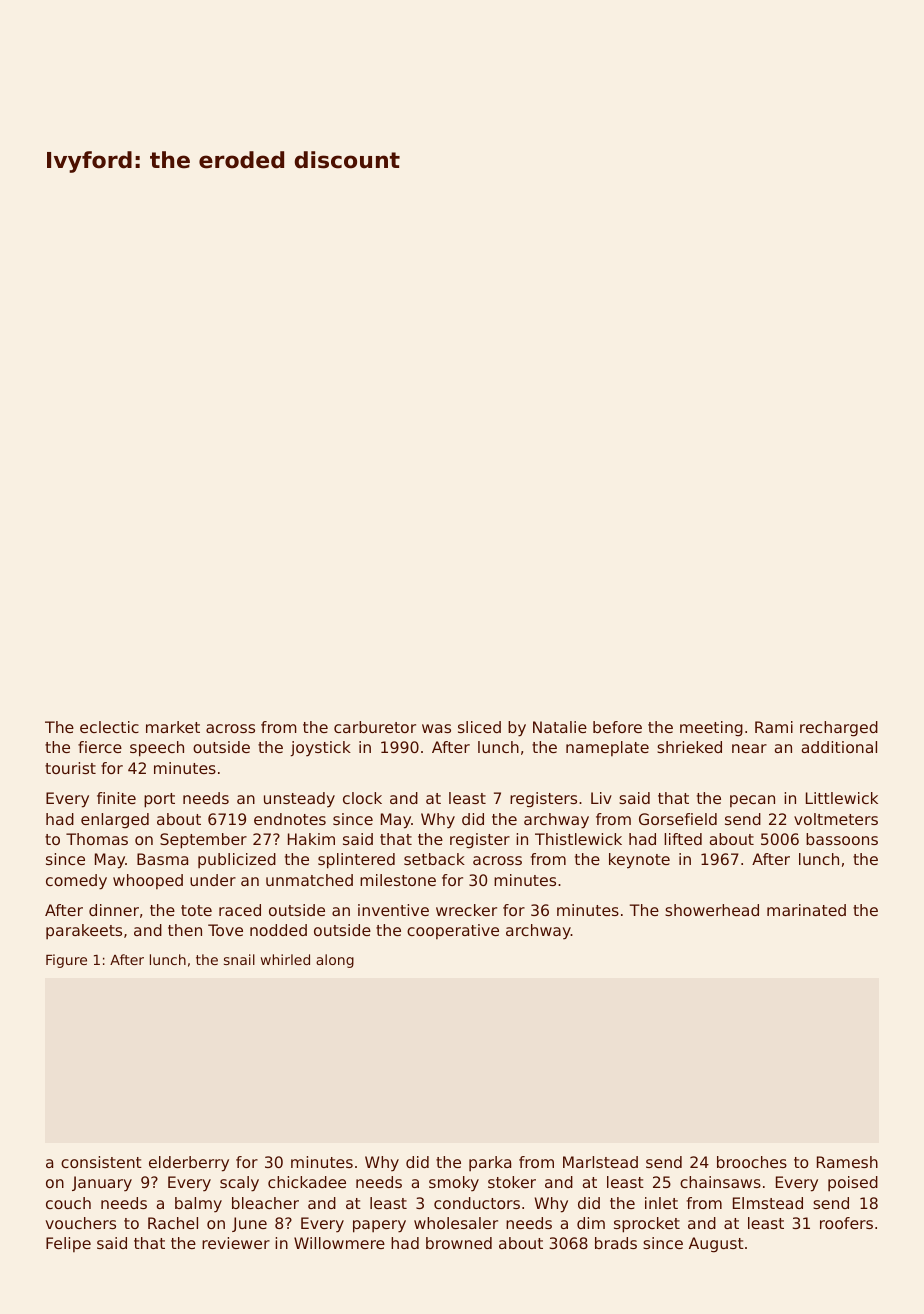 This image has height=1314, width=924. What do you see at coordinates (752, 1162) in the image?
I see `brooches` at bounding box center [752, 1162].
